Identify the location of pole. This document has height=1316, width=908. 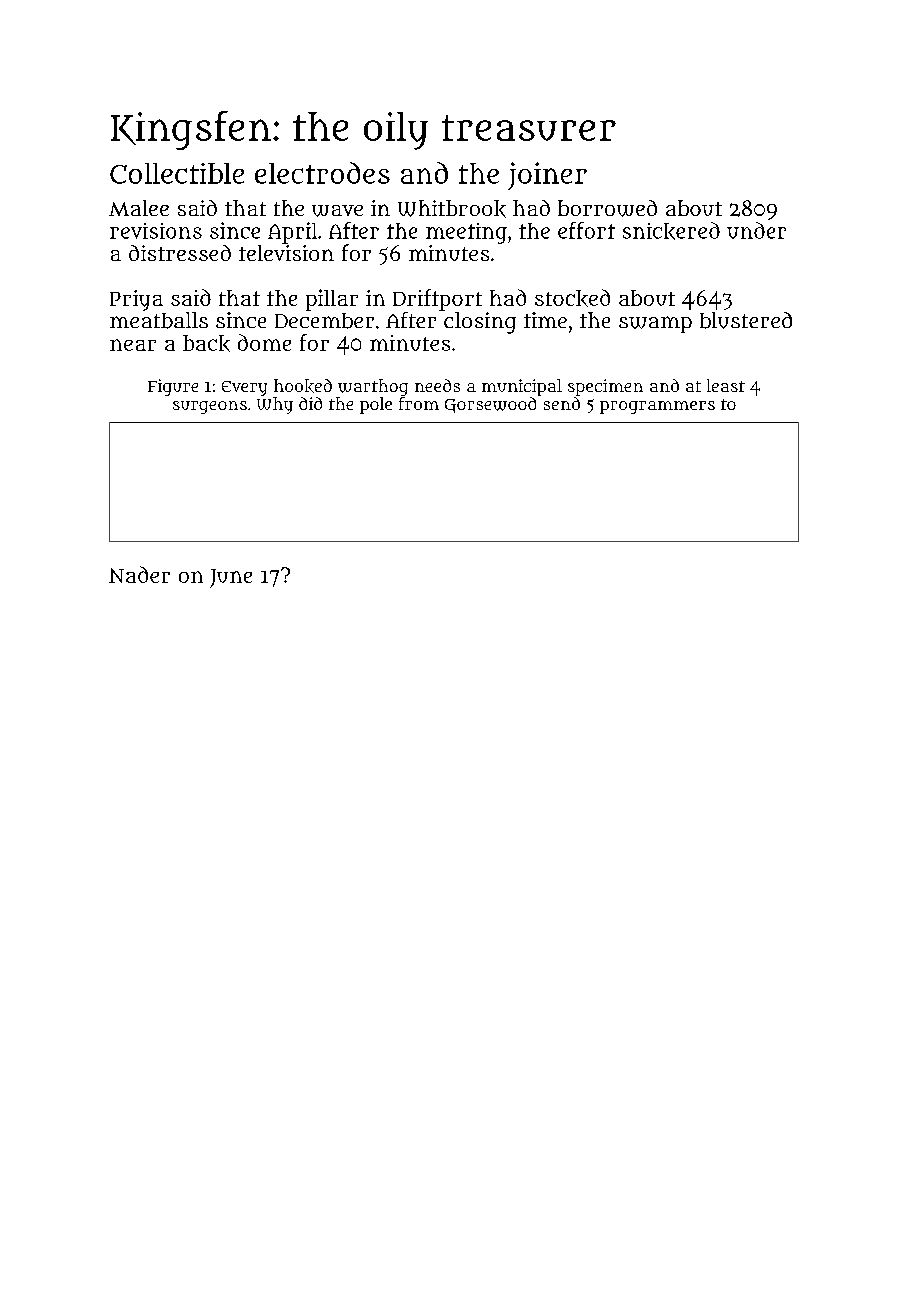
(376, 405).
